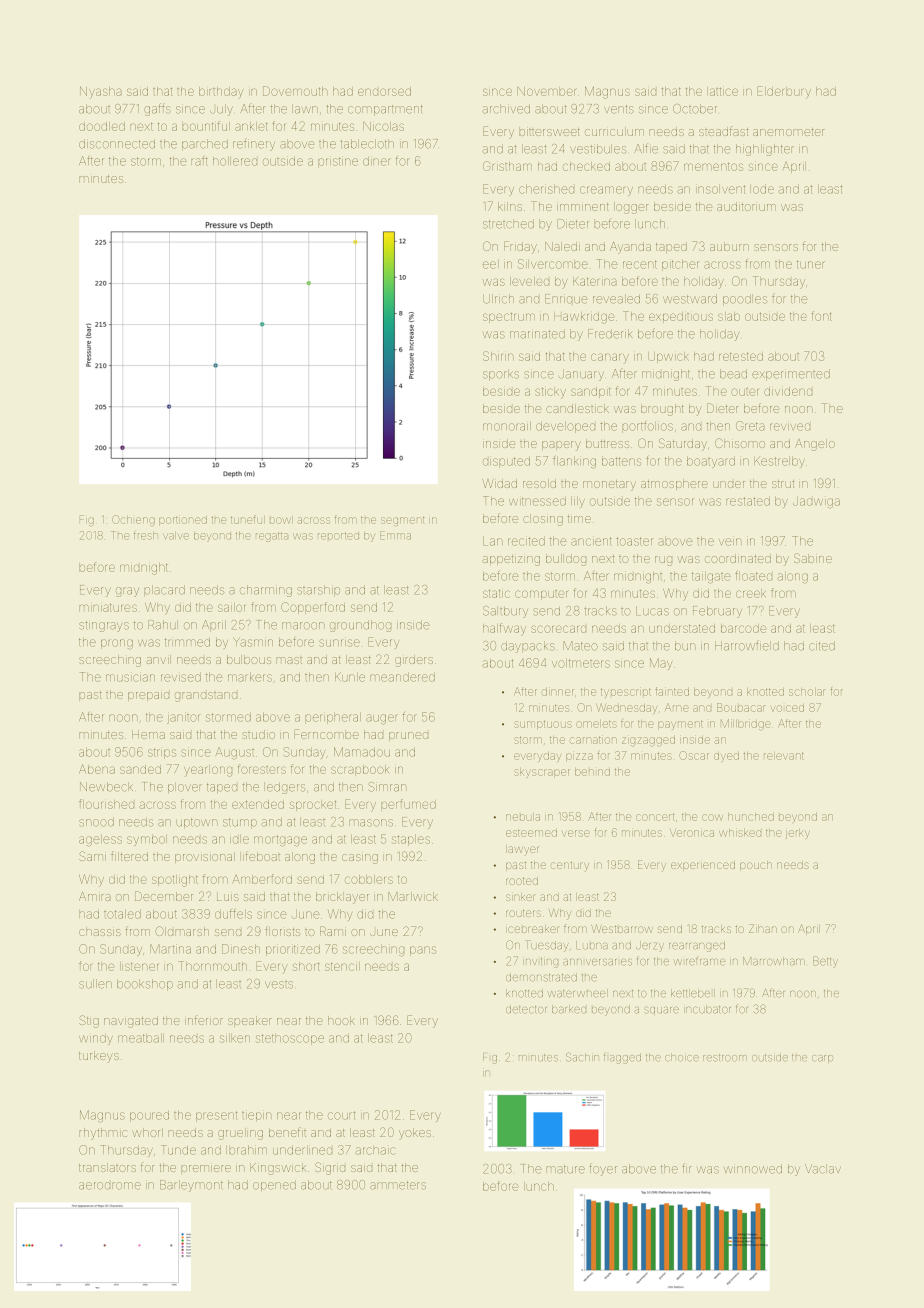 The width and height of the screenshot is (924, 1308). What do you see at coordinates (360, 626) in the screenshot?
I see `groundhog` at bounding box center [360, 626].
